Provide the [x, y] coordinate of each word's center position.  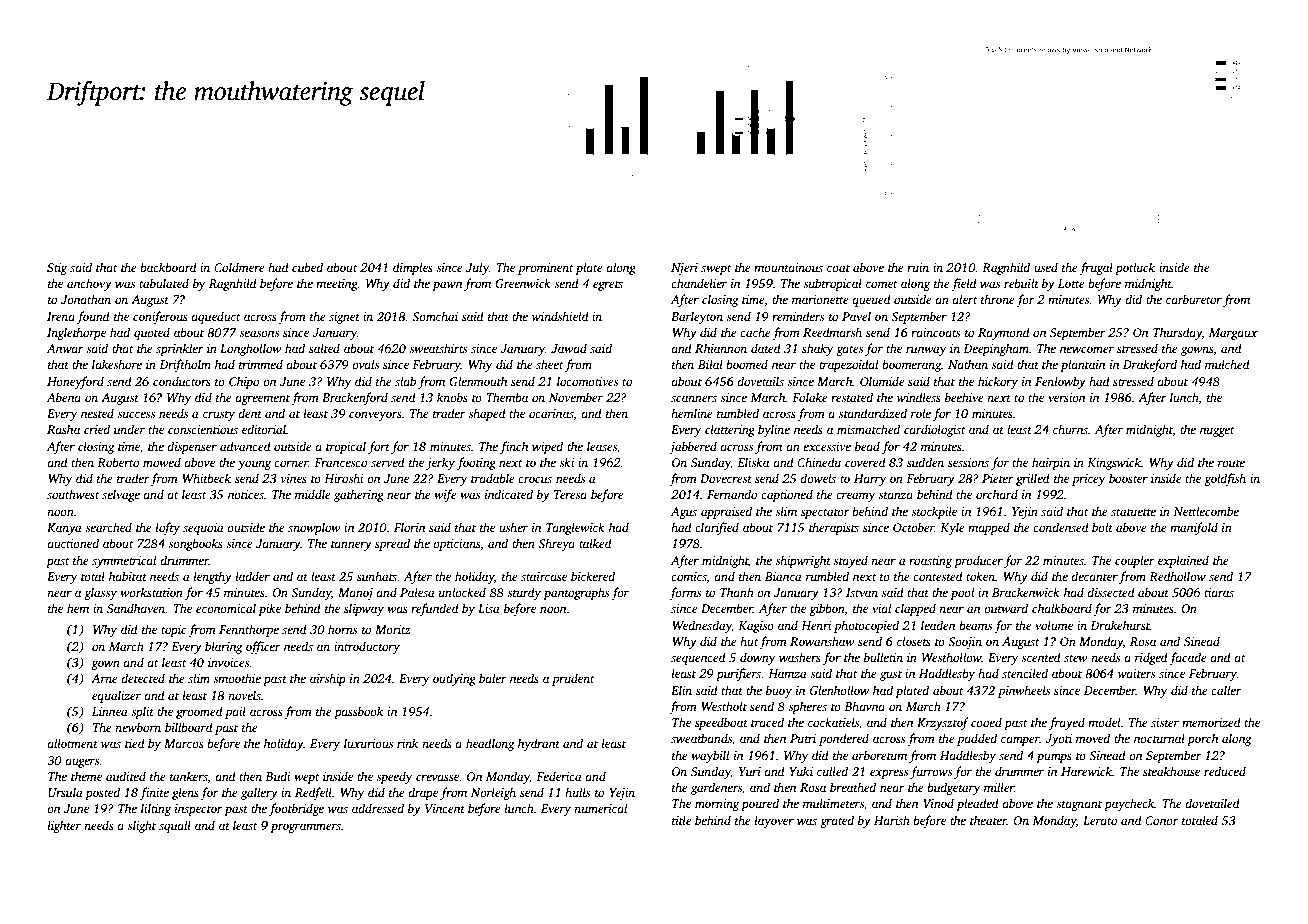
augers [82, 763]
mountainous [788, 267]
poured [760, 804]
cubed [307, 267]
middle [313, 494]
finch [514, 447]
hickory [998, 382]
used [1046, 267]
